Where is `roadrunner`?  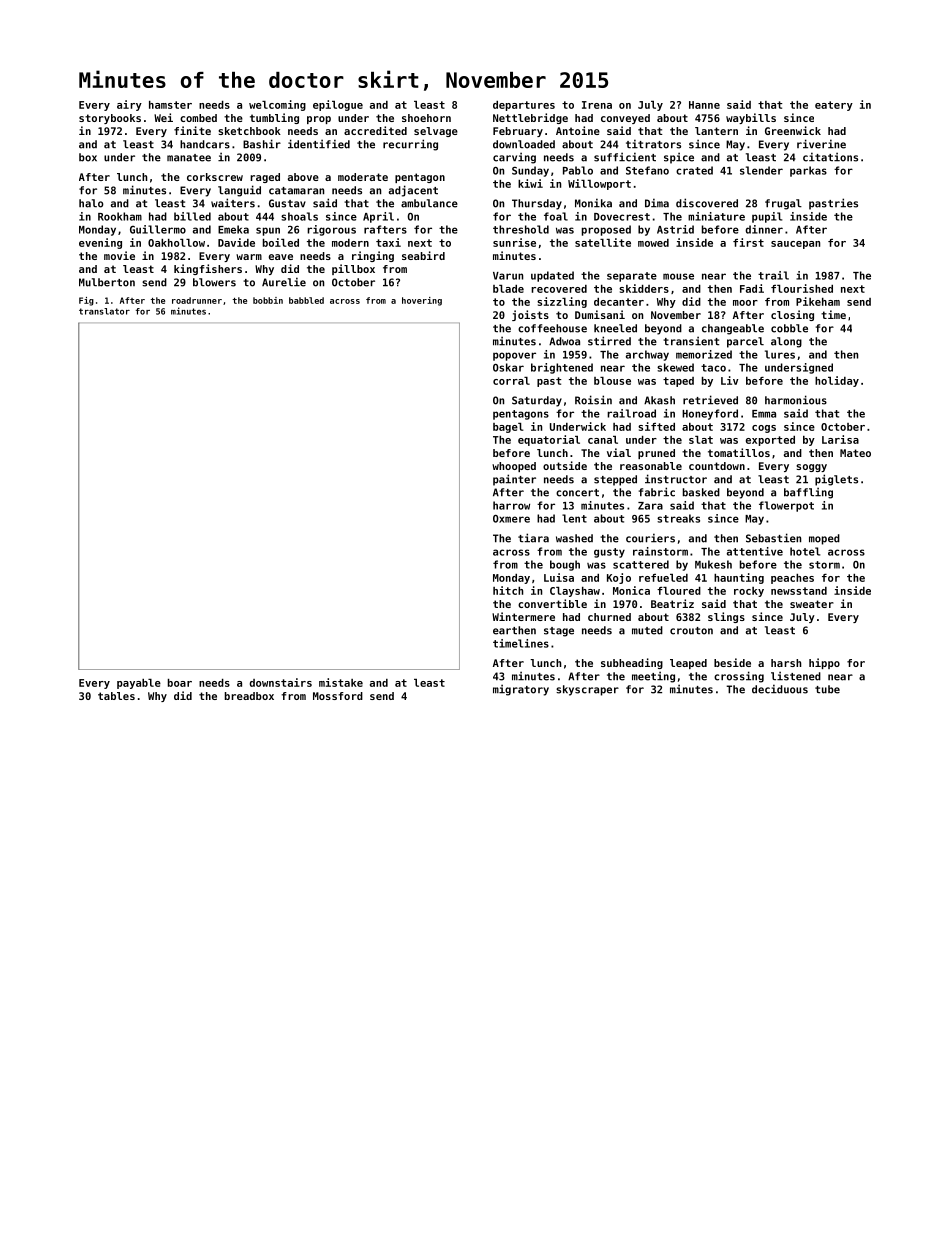 roadrunner is located at coordinates (197, 300).
